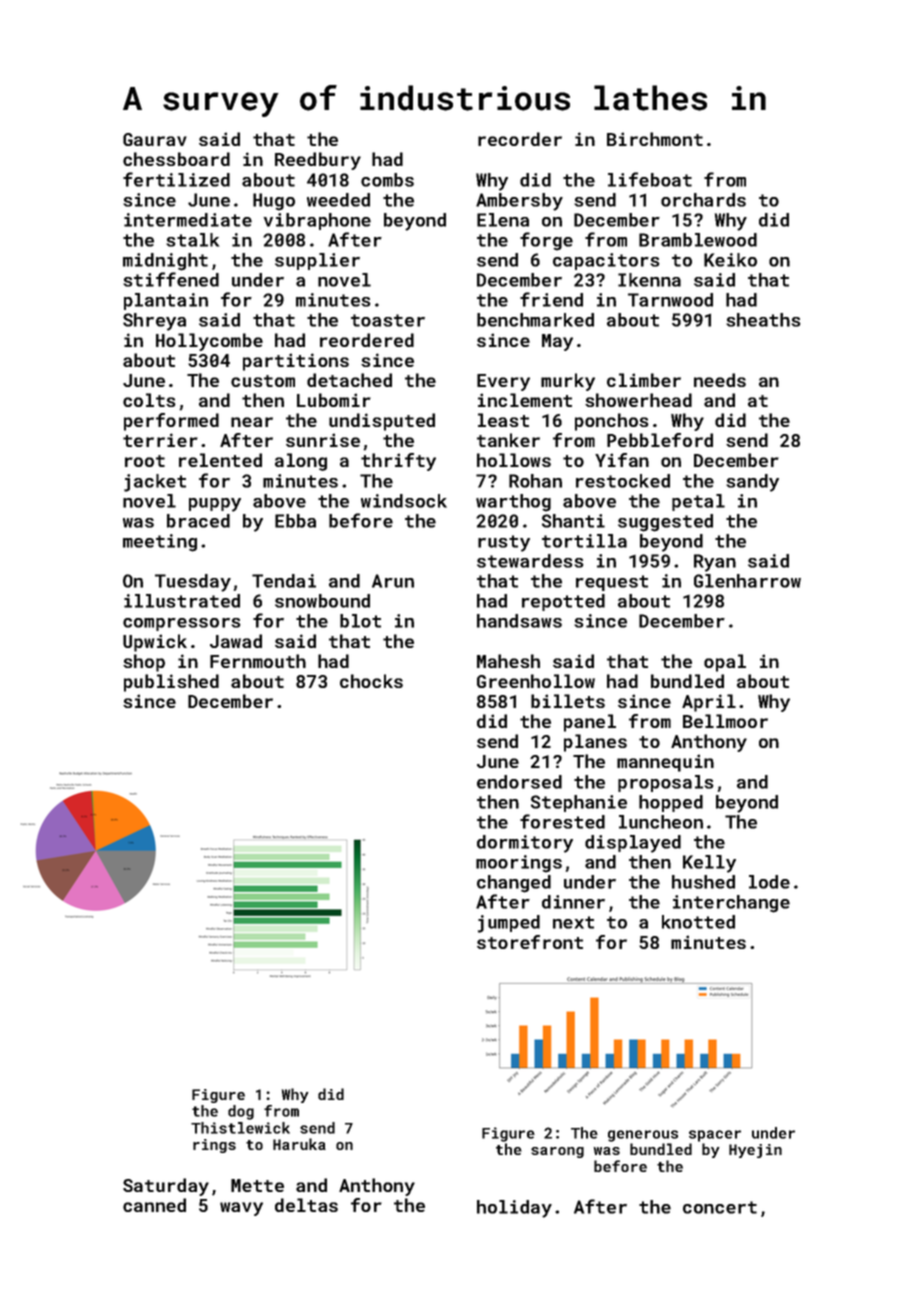  Describe the element at coordinates (144, 663) in the page. I see `shop` at that location.
